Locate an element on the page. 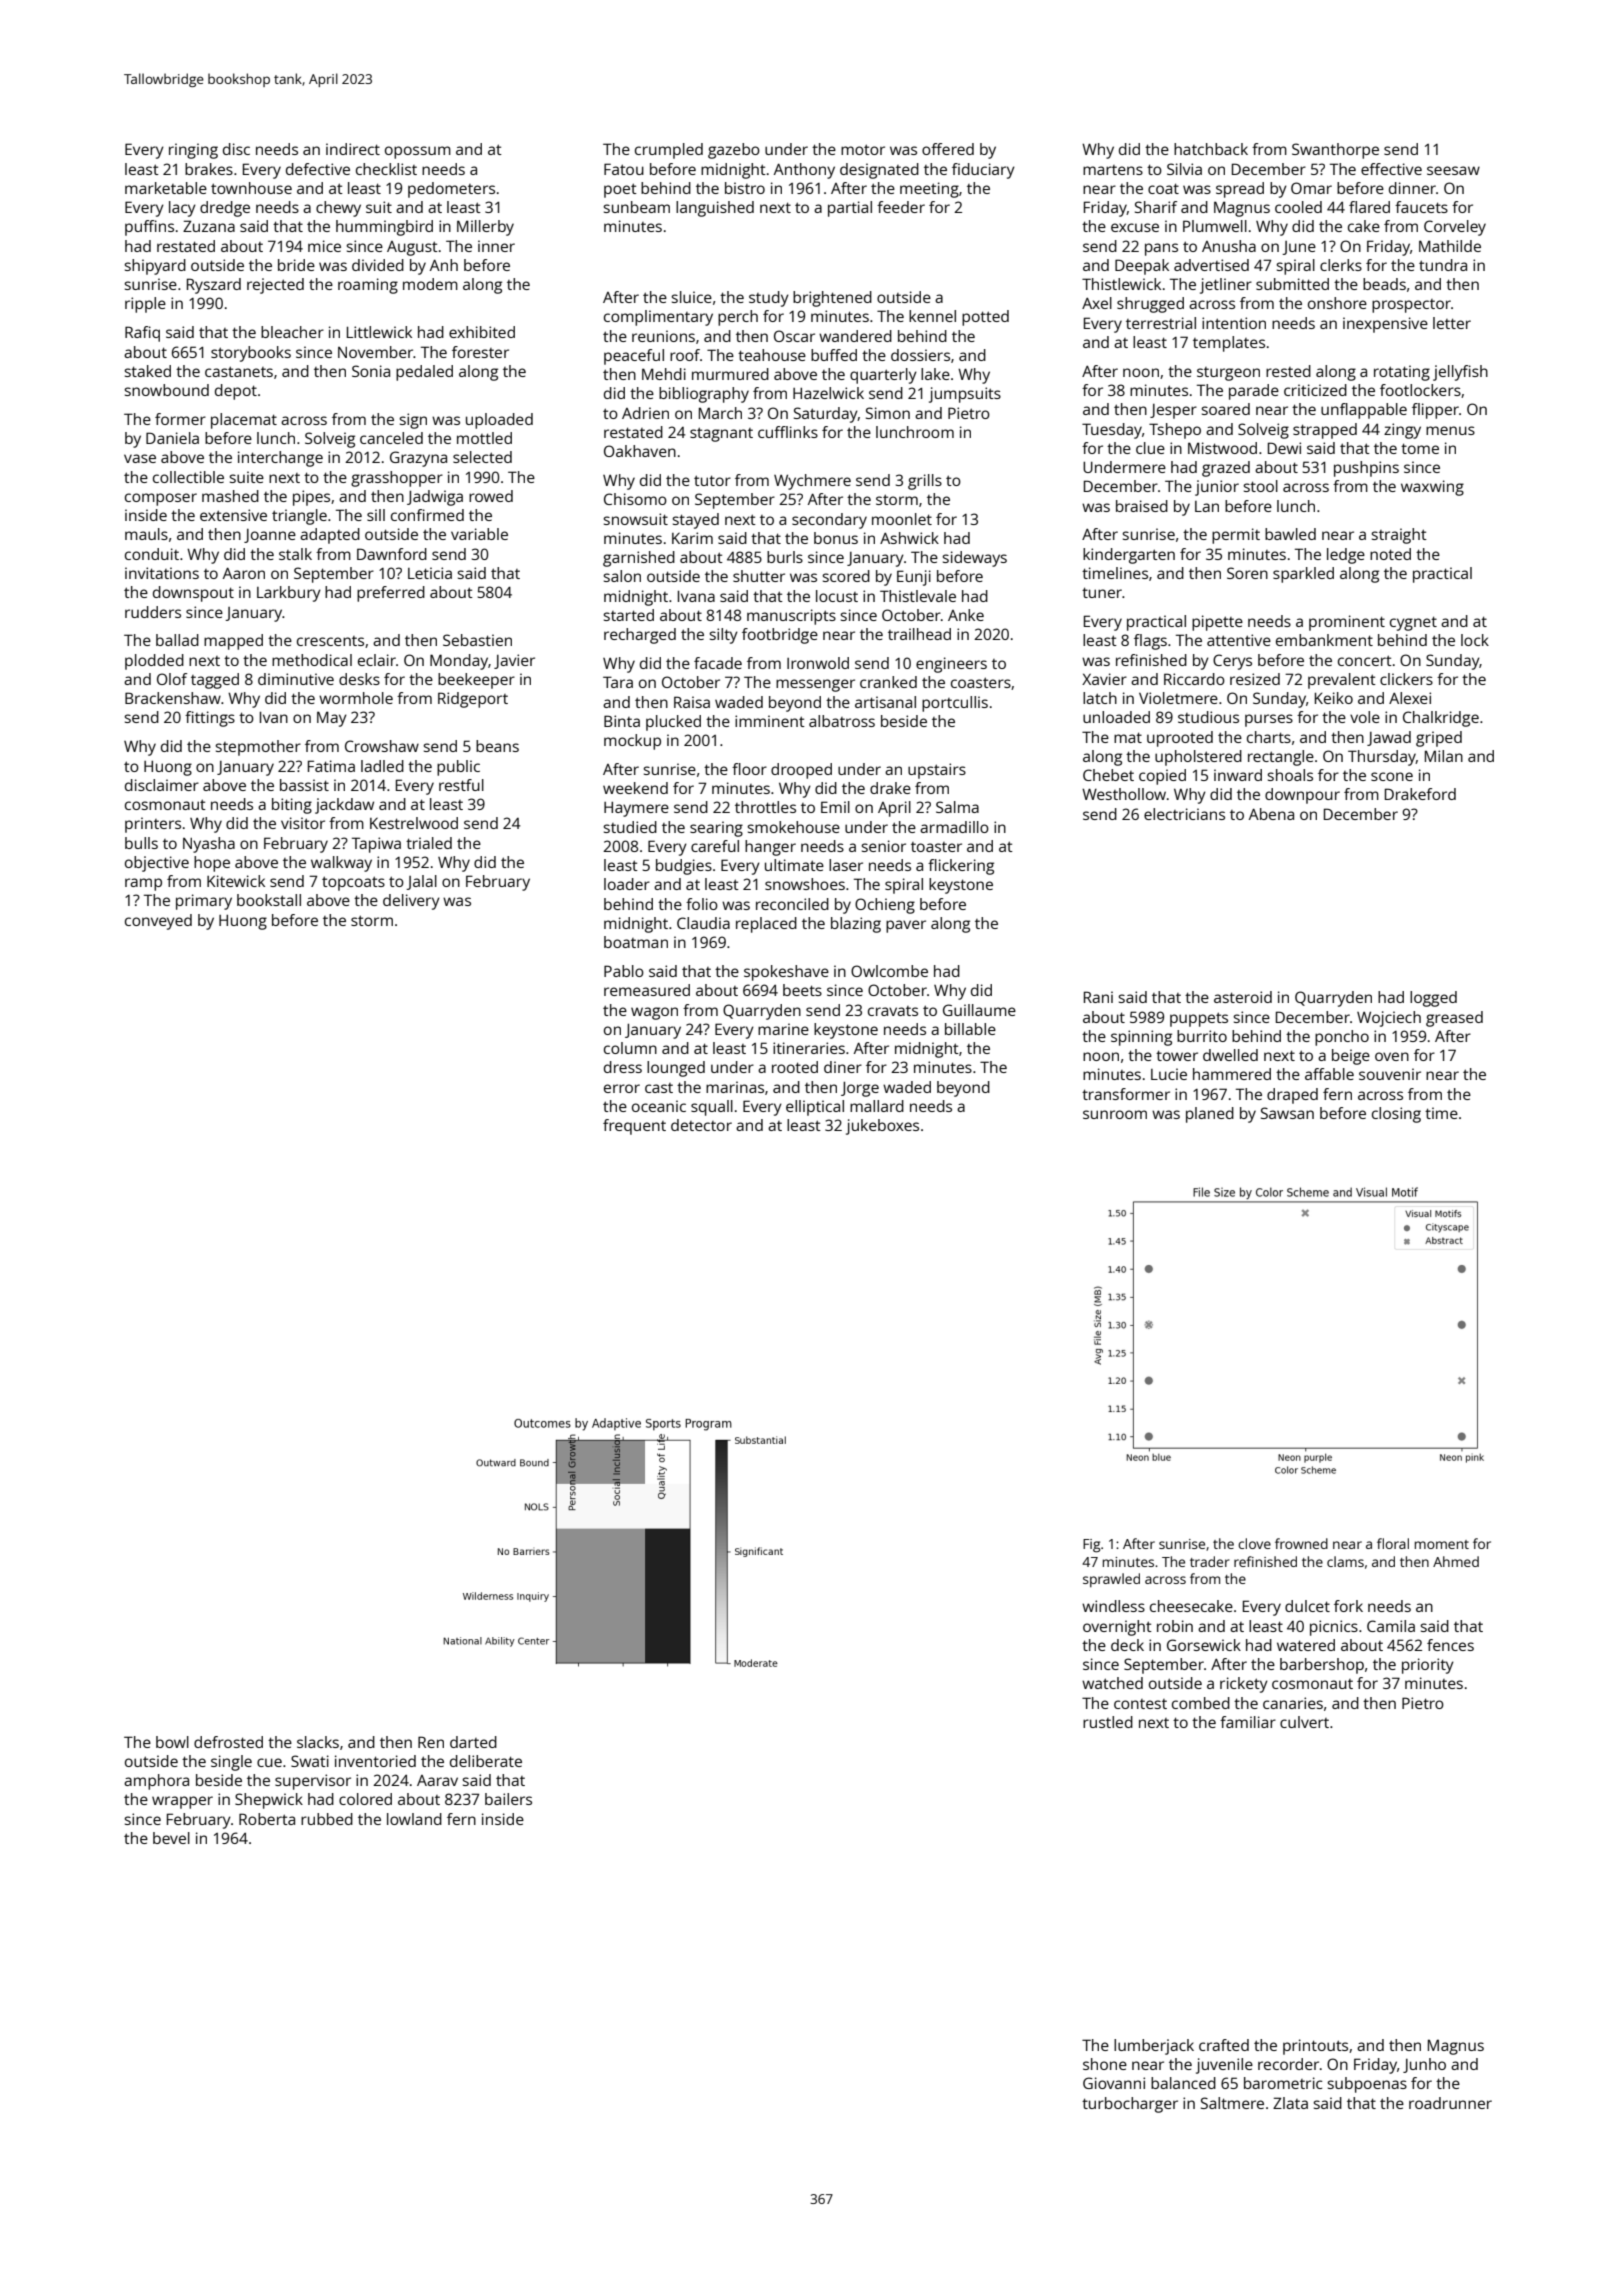 The height and width of the page is (2292, 1620). mauls is located at coordinates (146, 534).
